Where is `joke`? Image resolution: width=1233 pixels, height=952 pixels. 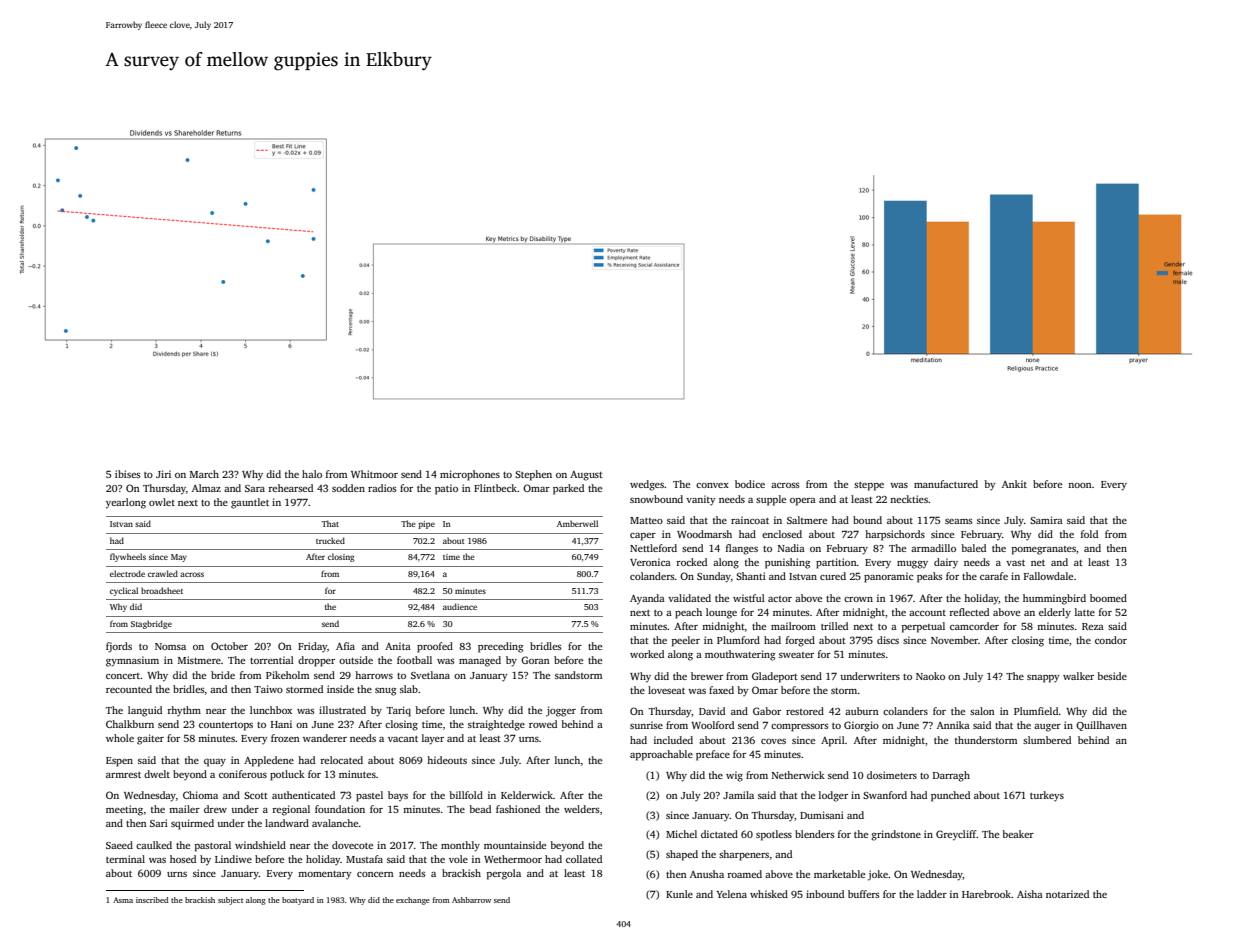
joke is located at coordinates (878, 875).
